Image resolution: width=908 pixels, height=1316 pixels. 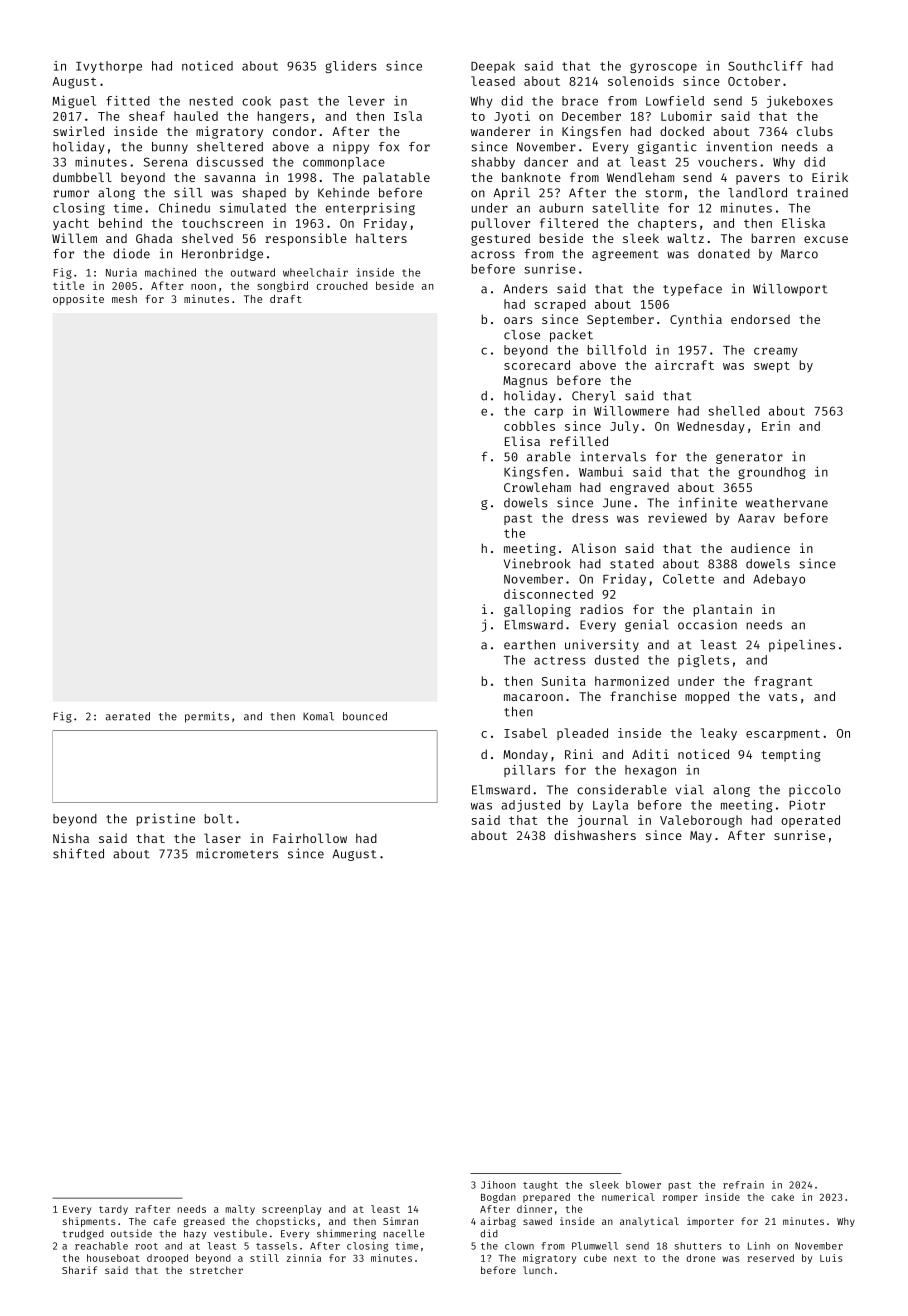 I want to click on Fairhollow, so click(x=310, y=838).
